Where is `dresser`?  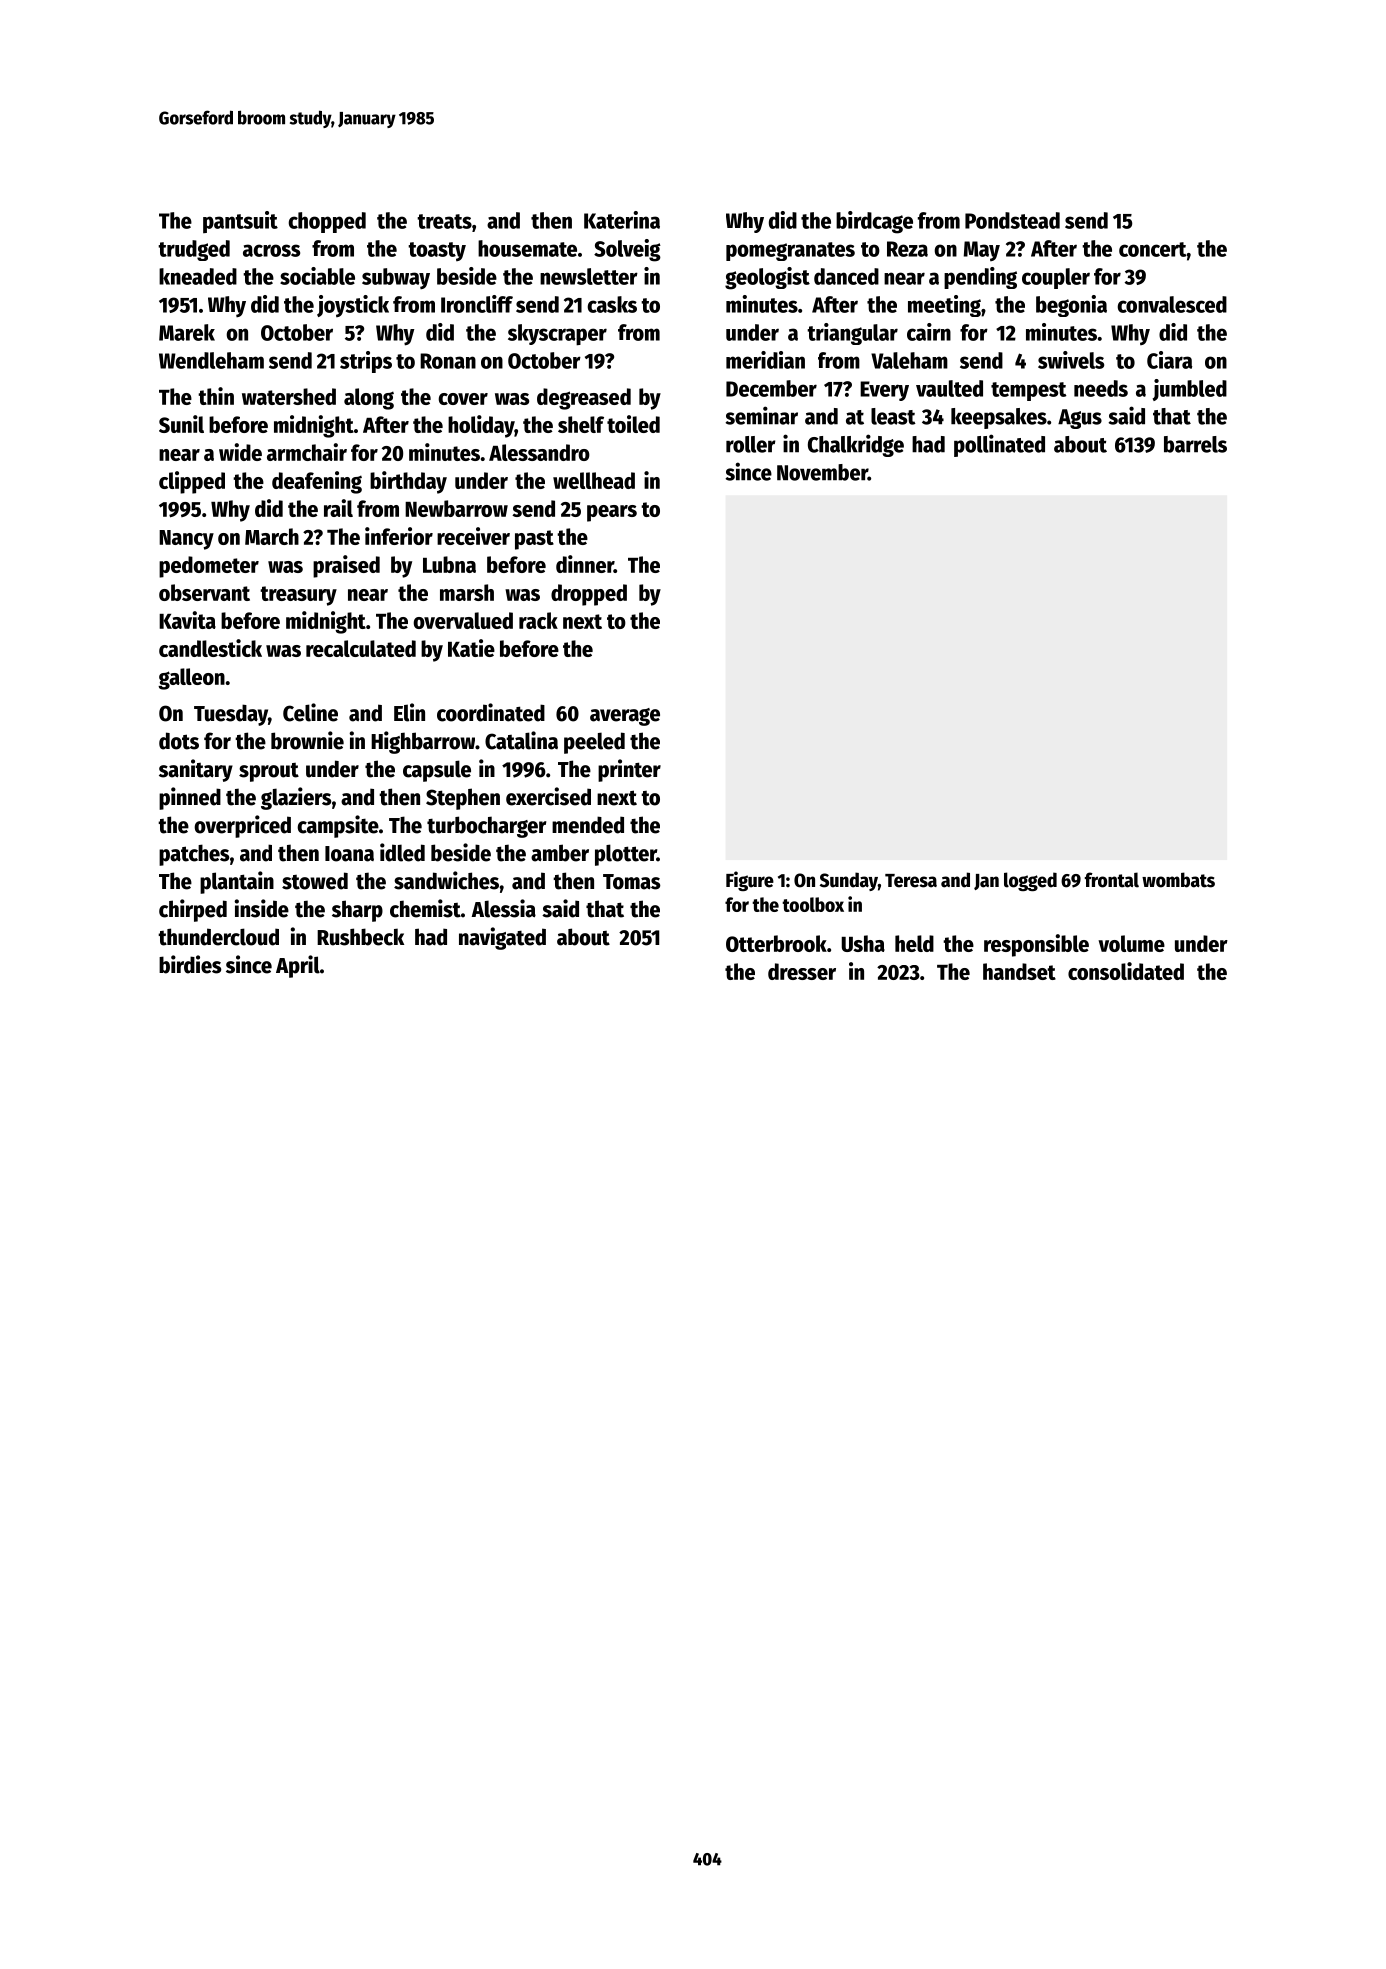
dresser is located at coordinates (802, 971).
